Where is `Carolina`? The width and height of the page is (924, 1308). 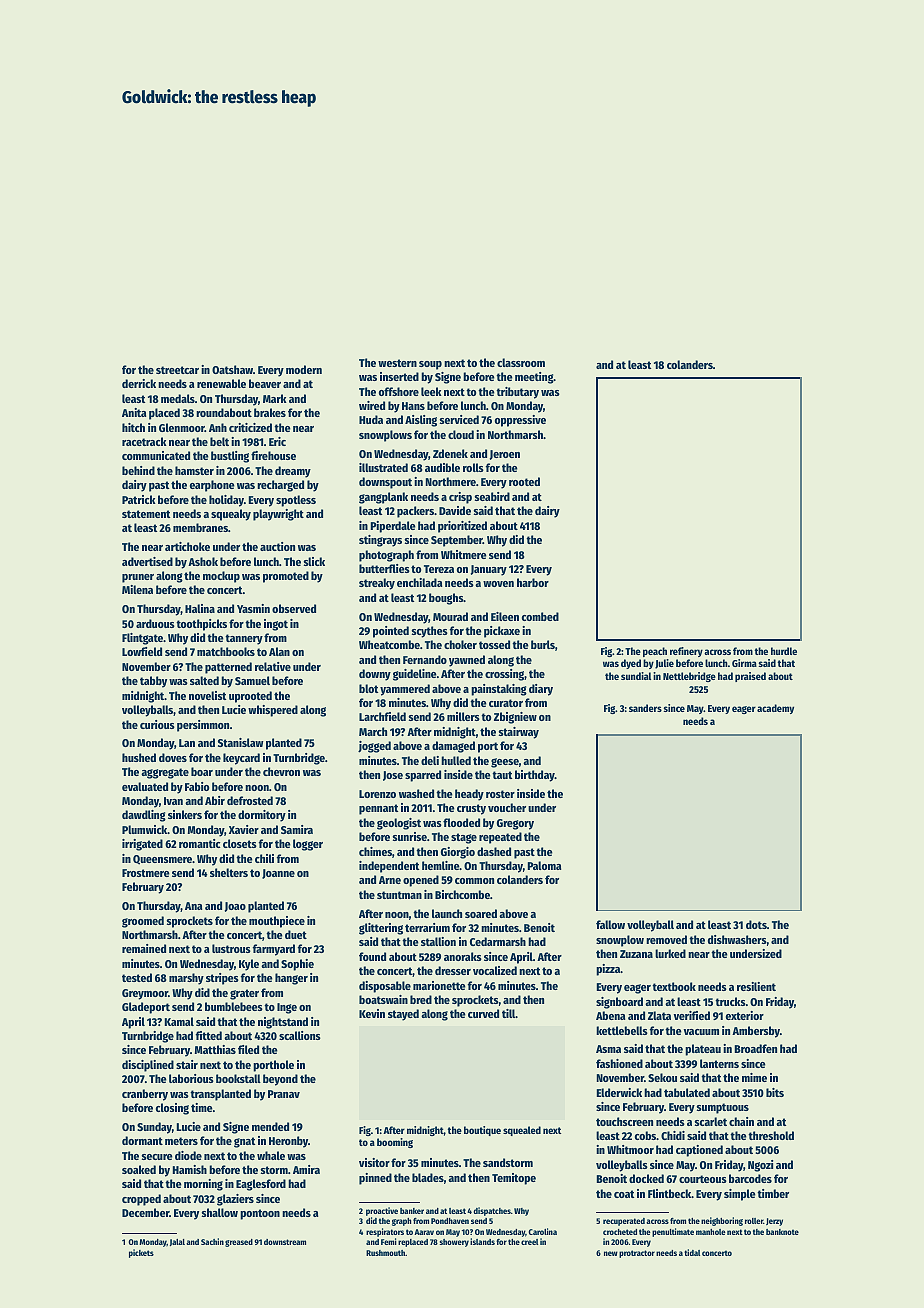
Carolina is located at coordinates (542, 1231).
